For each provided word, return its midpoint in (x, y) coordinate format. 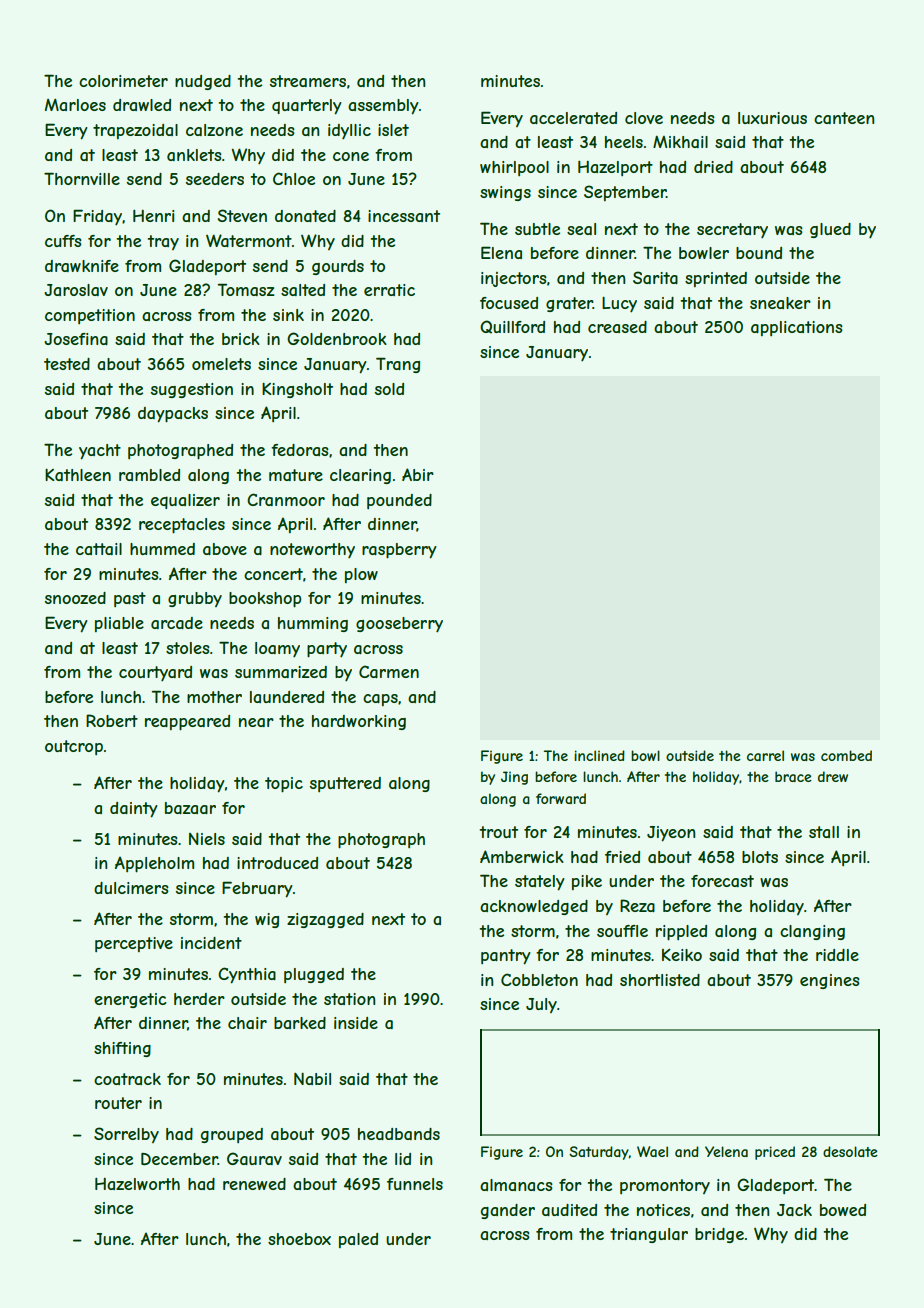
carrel (765, 755)
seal (581, 229)
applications (797, 328)
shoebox (299, 1239)
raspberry (399, 551)
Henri (153, 216)
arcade (177, 623)
